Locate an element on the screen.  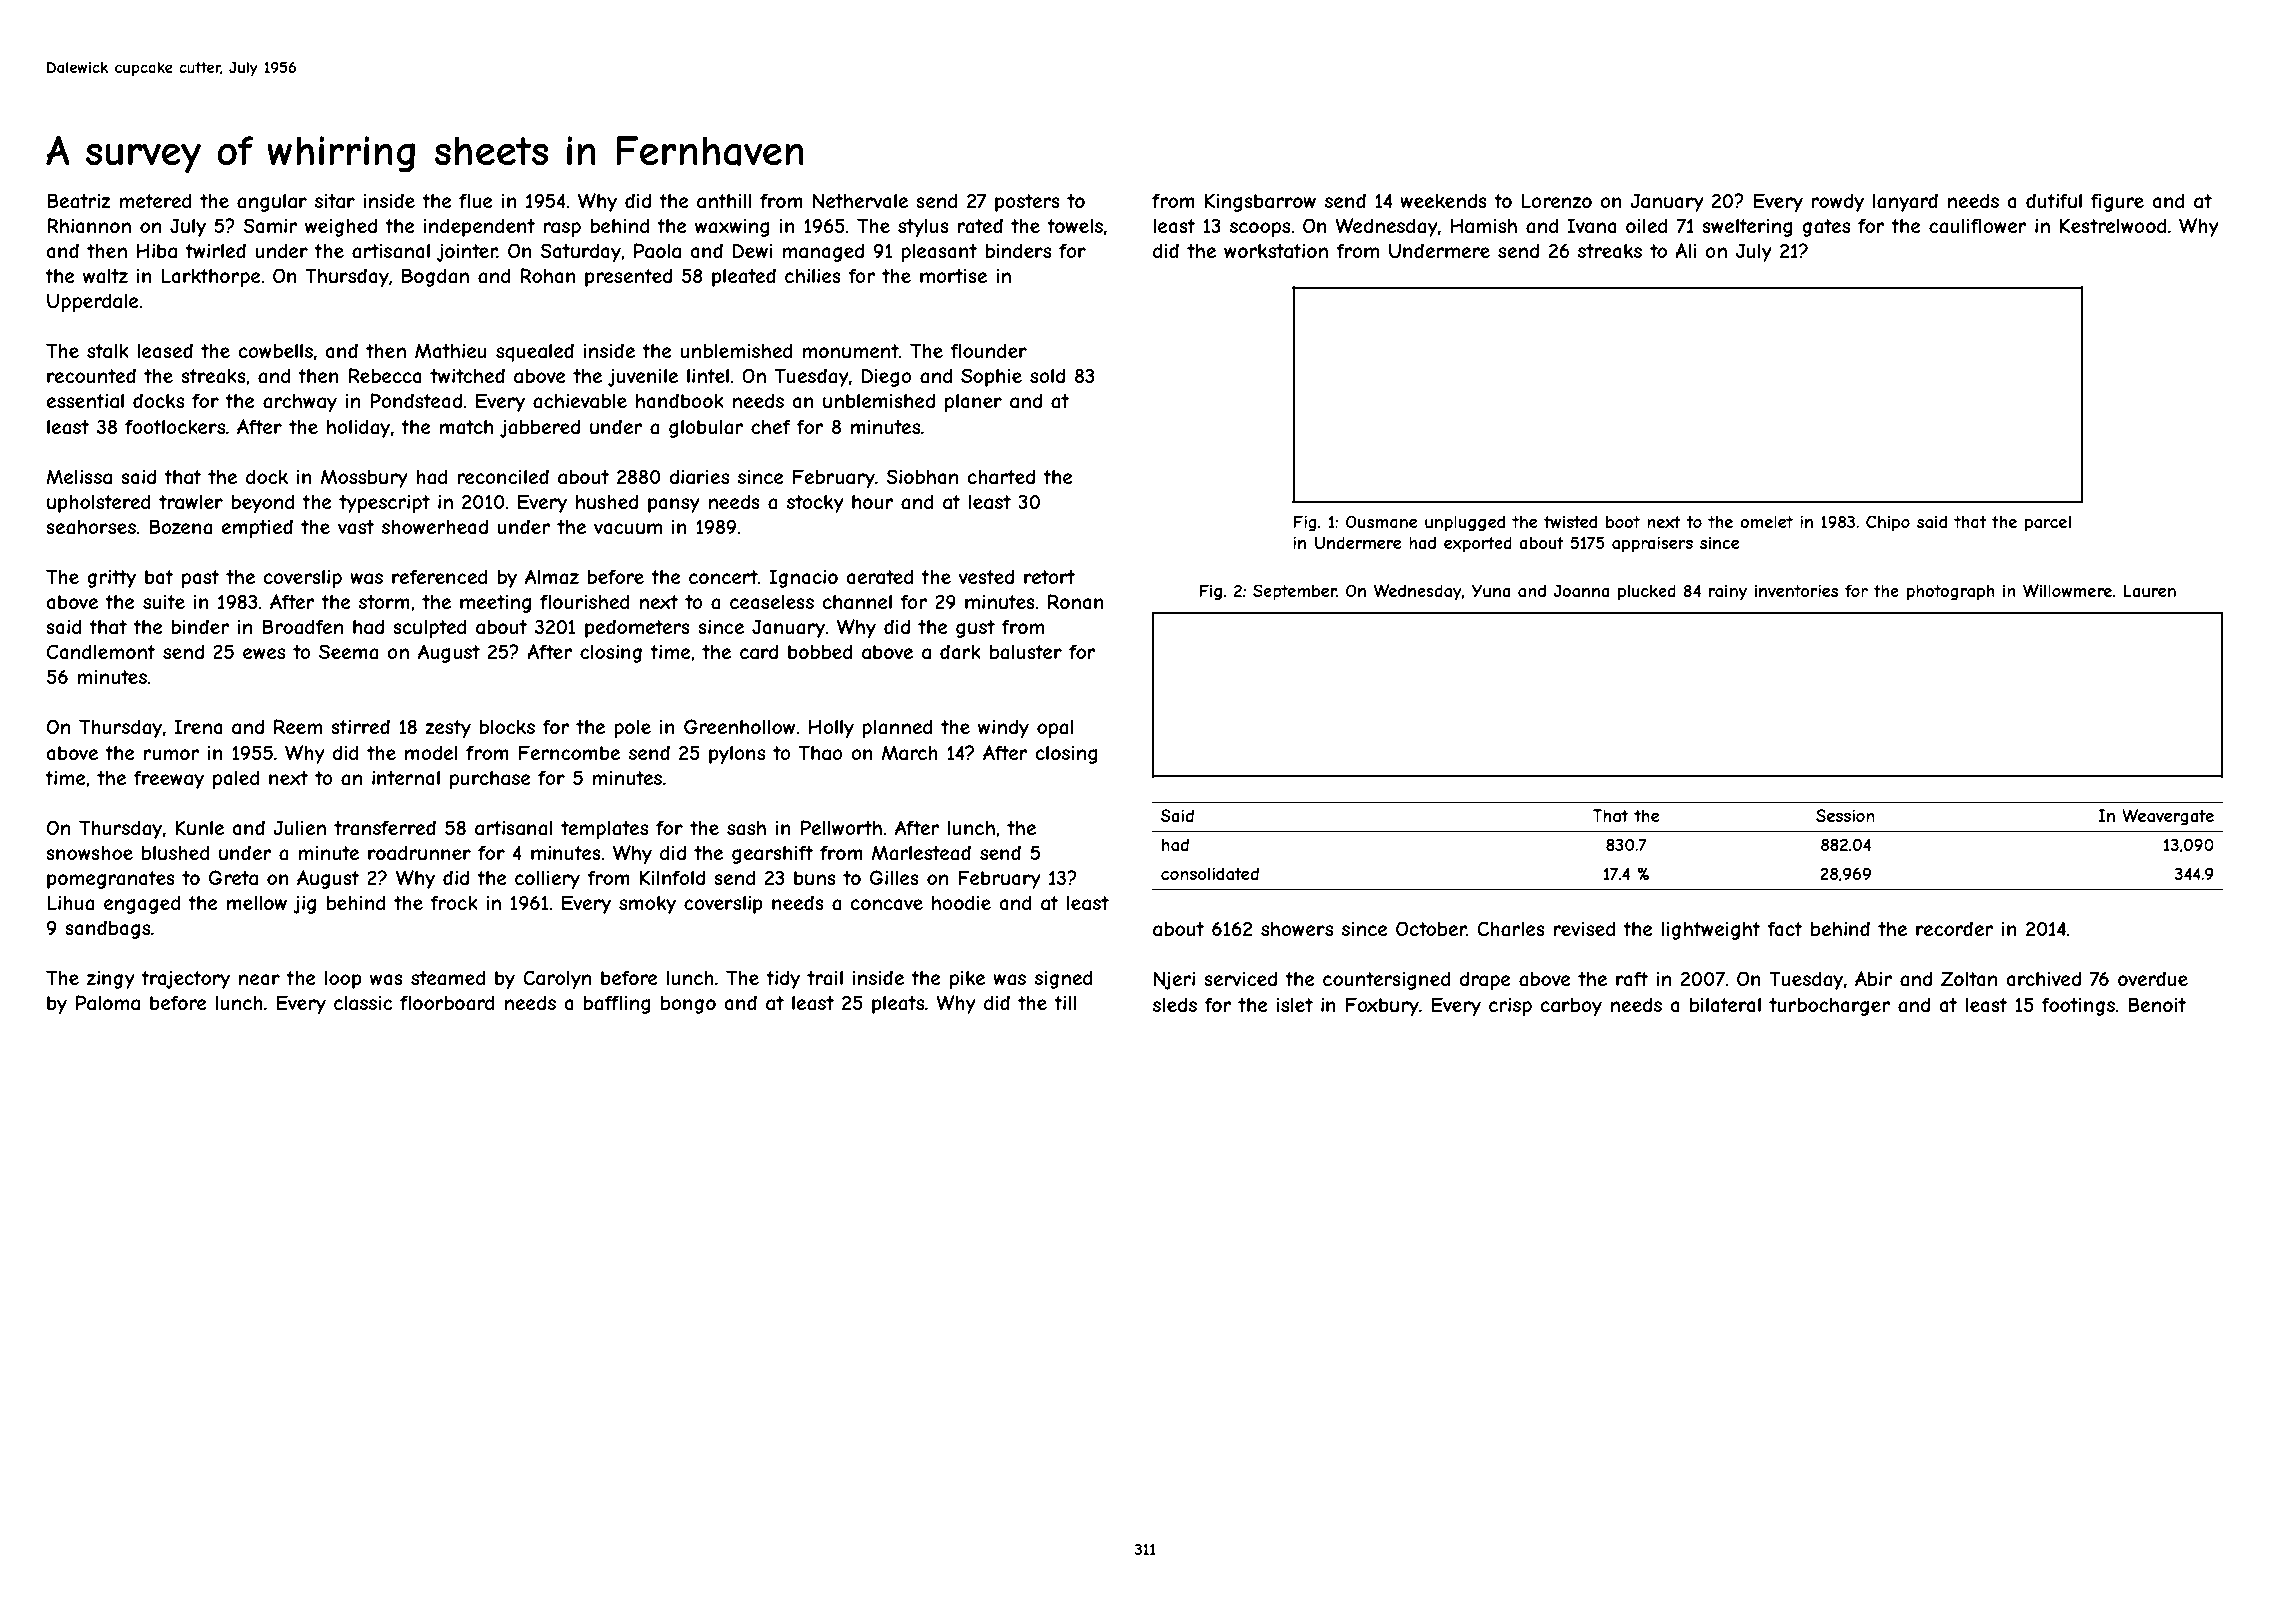
independent is located at coordinates (479, 227).
